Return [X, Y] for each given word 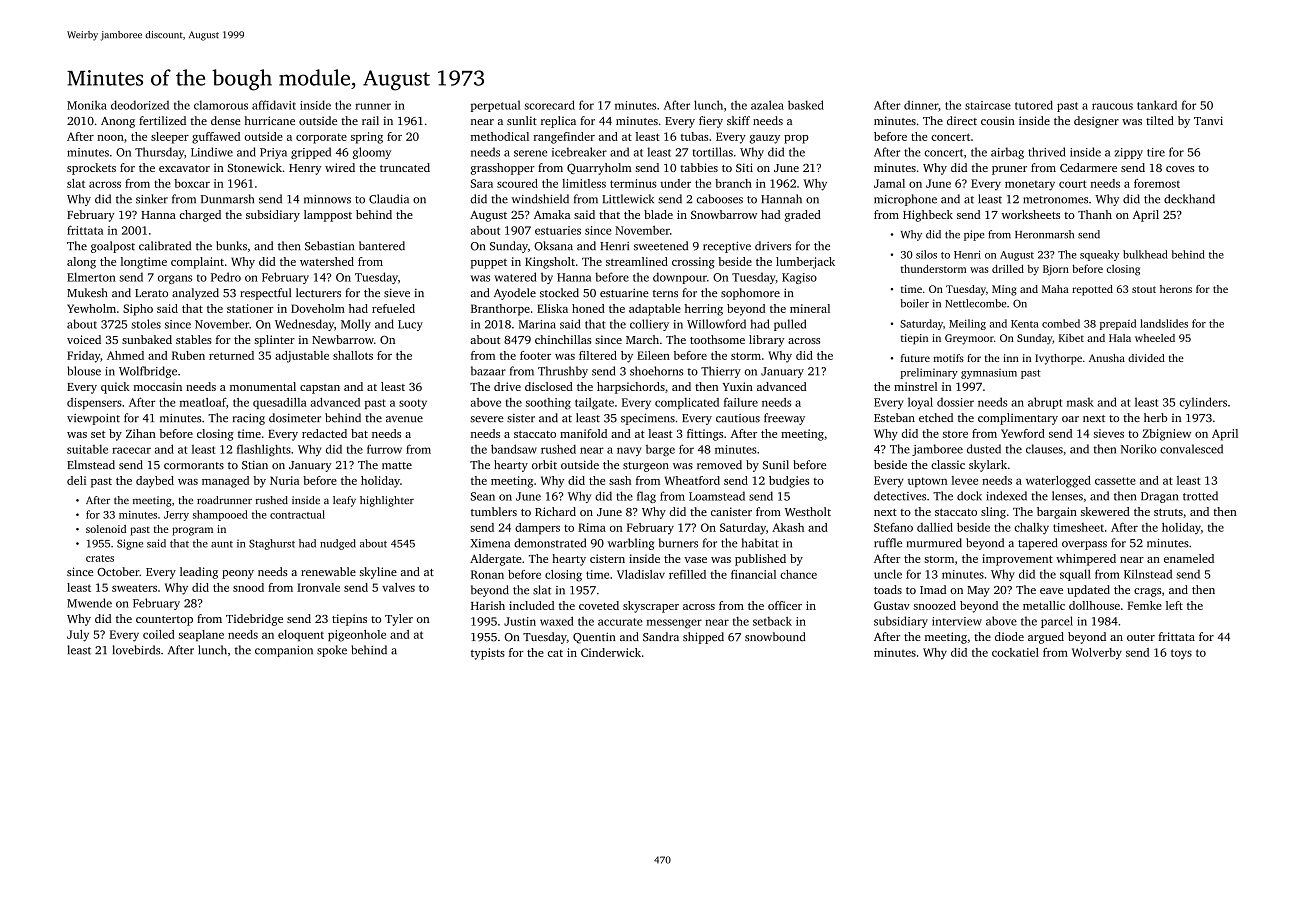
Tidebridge [254, 620]
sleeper [170, 138]
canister [731, 511]
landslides [1164, 323]
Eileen [653, 355]
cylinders [1203, 403]
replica [558, 122]
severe [487, 419]
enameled [1189, 558]
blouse [84, 371]
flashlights [264, 450]
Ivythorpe [1058, 359]
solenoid [106, 529]
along [81, 263]
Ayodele [515, 294]
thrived [1047, 152]
